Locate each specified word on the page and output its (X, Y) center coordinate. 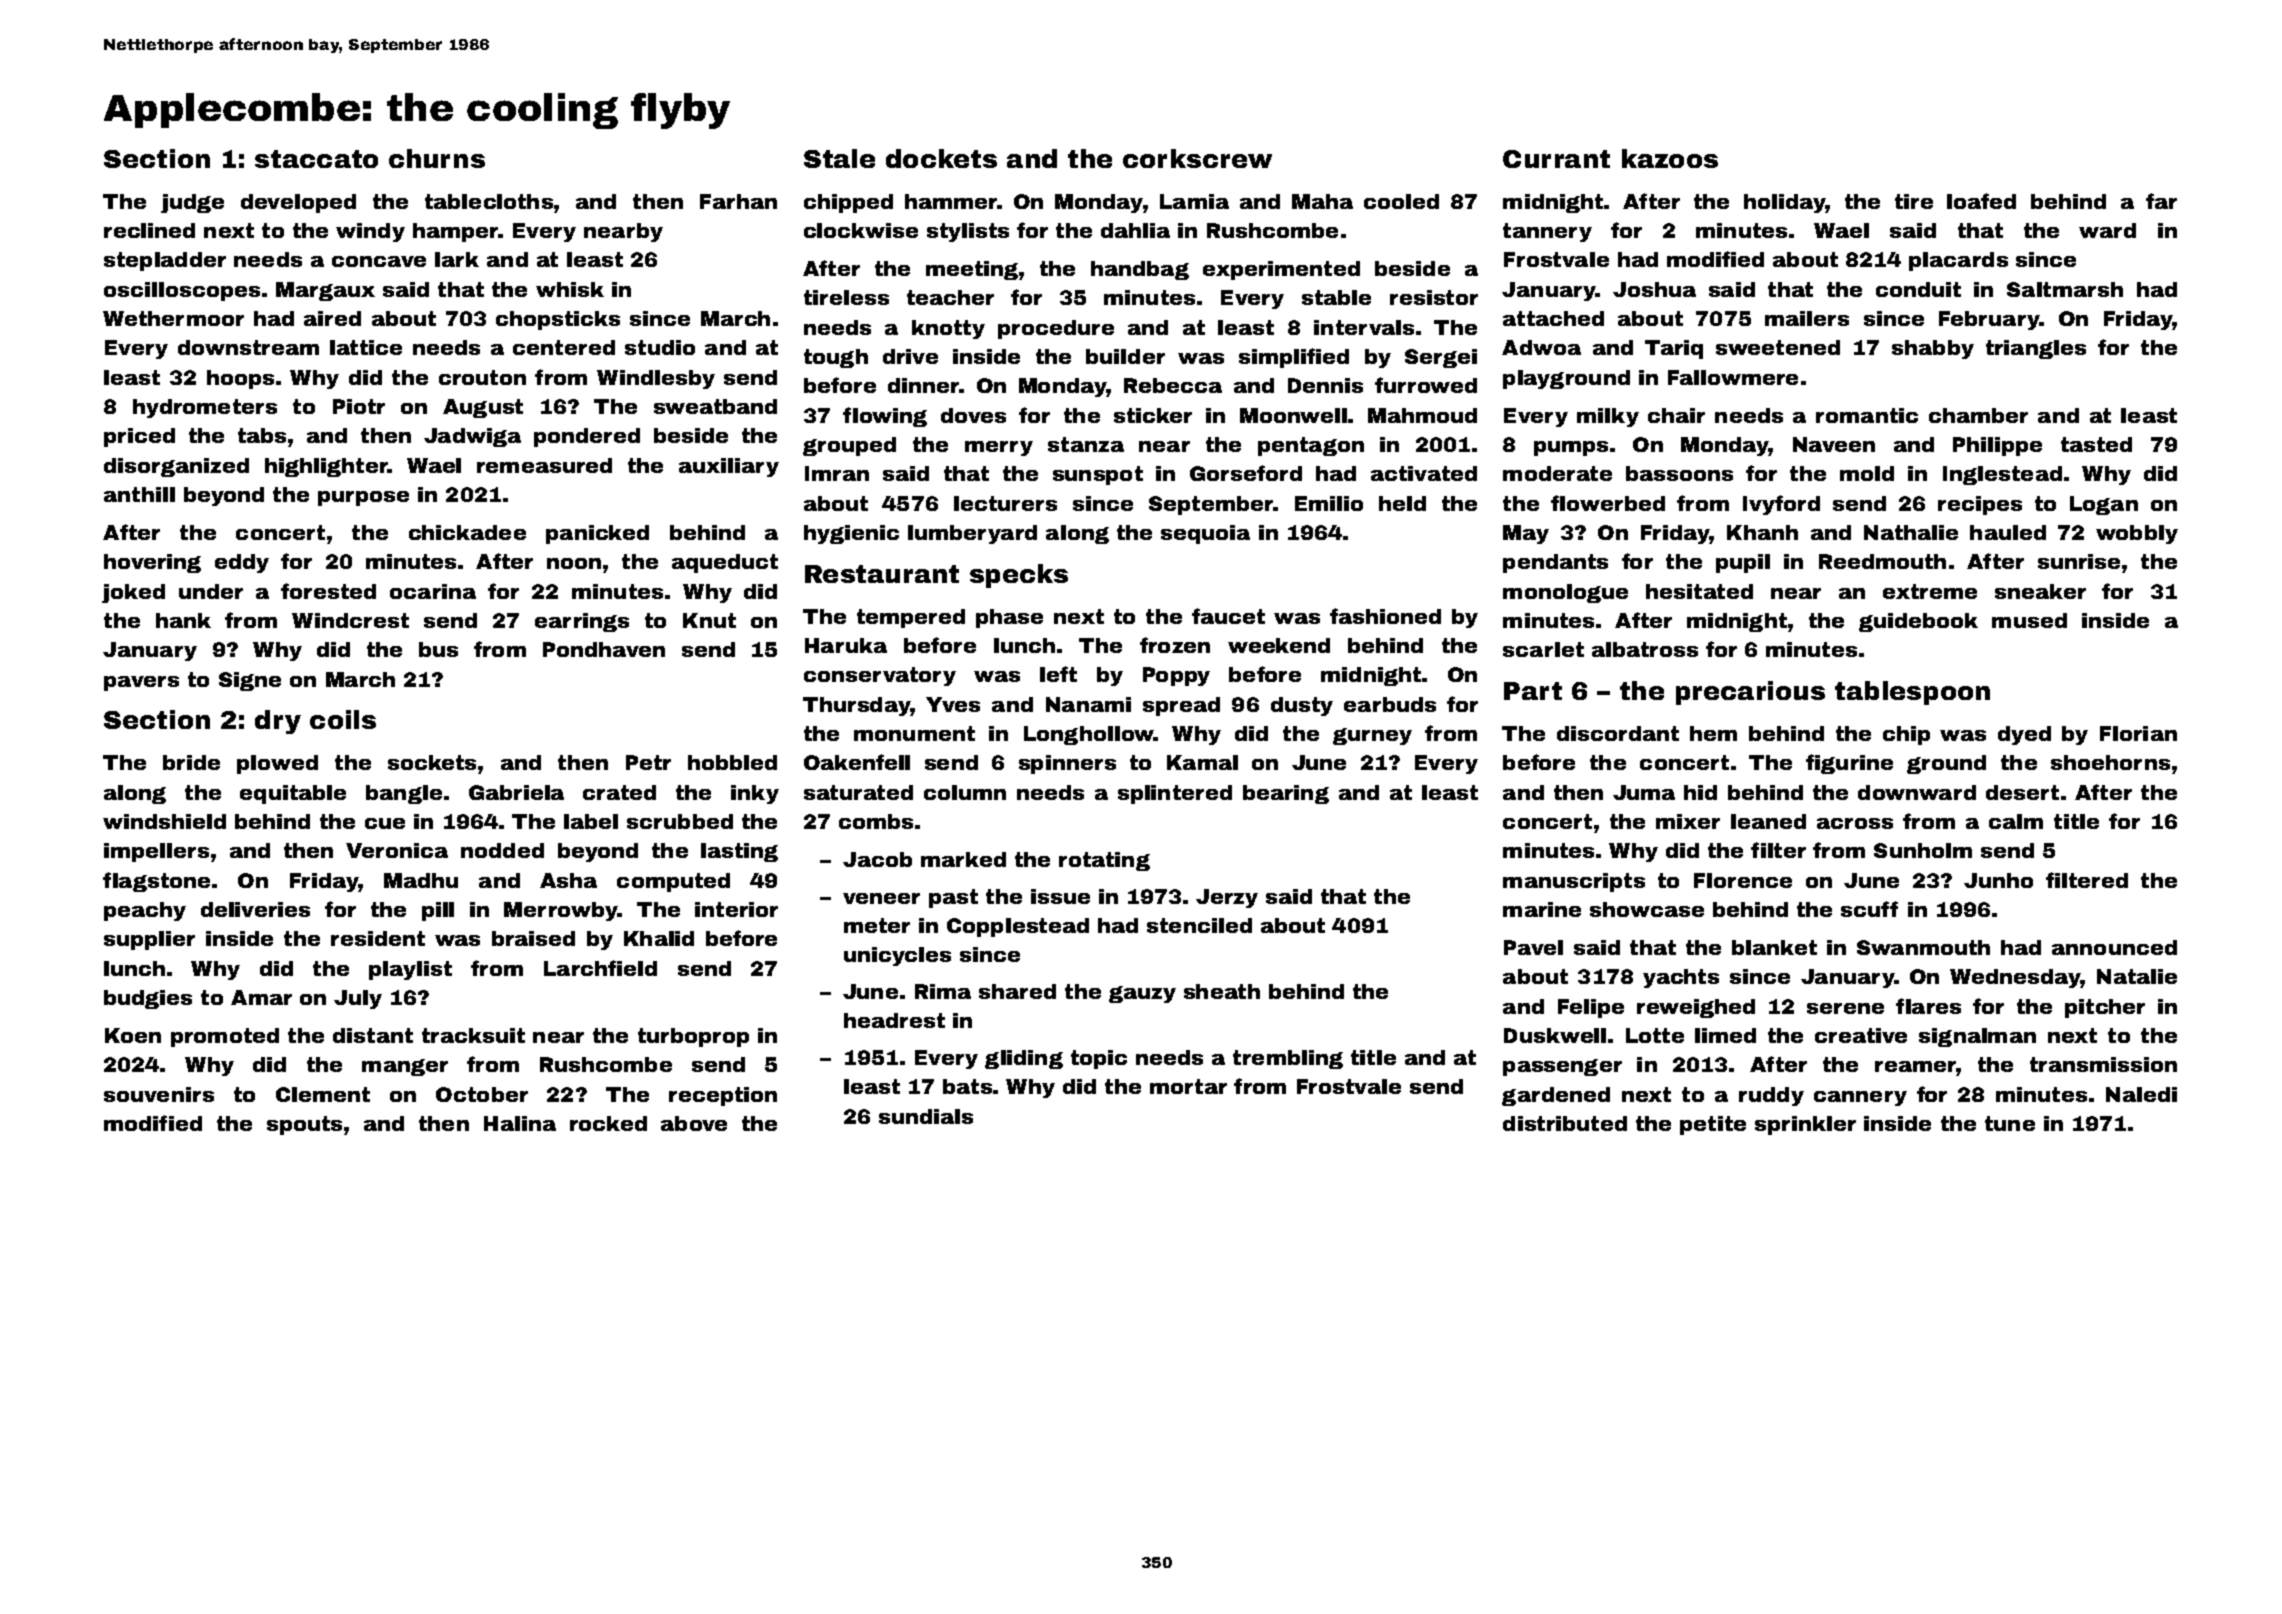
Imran (837, 473)
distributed (1565, 1123)
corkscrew (1197, 158)
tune (2010, 1123)
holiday (1785, 203)
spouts (304, 1125)
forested (328, 591)
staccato (316, 159)
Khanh (1762, 532)
